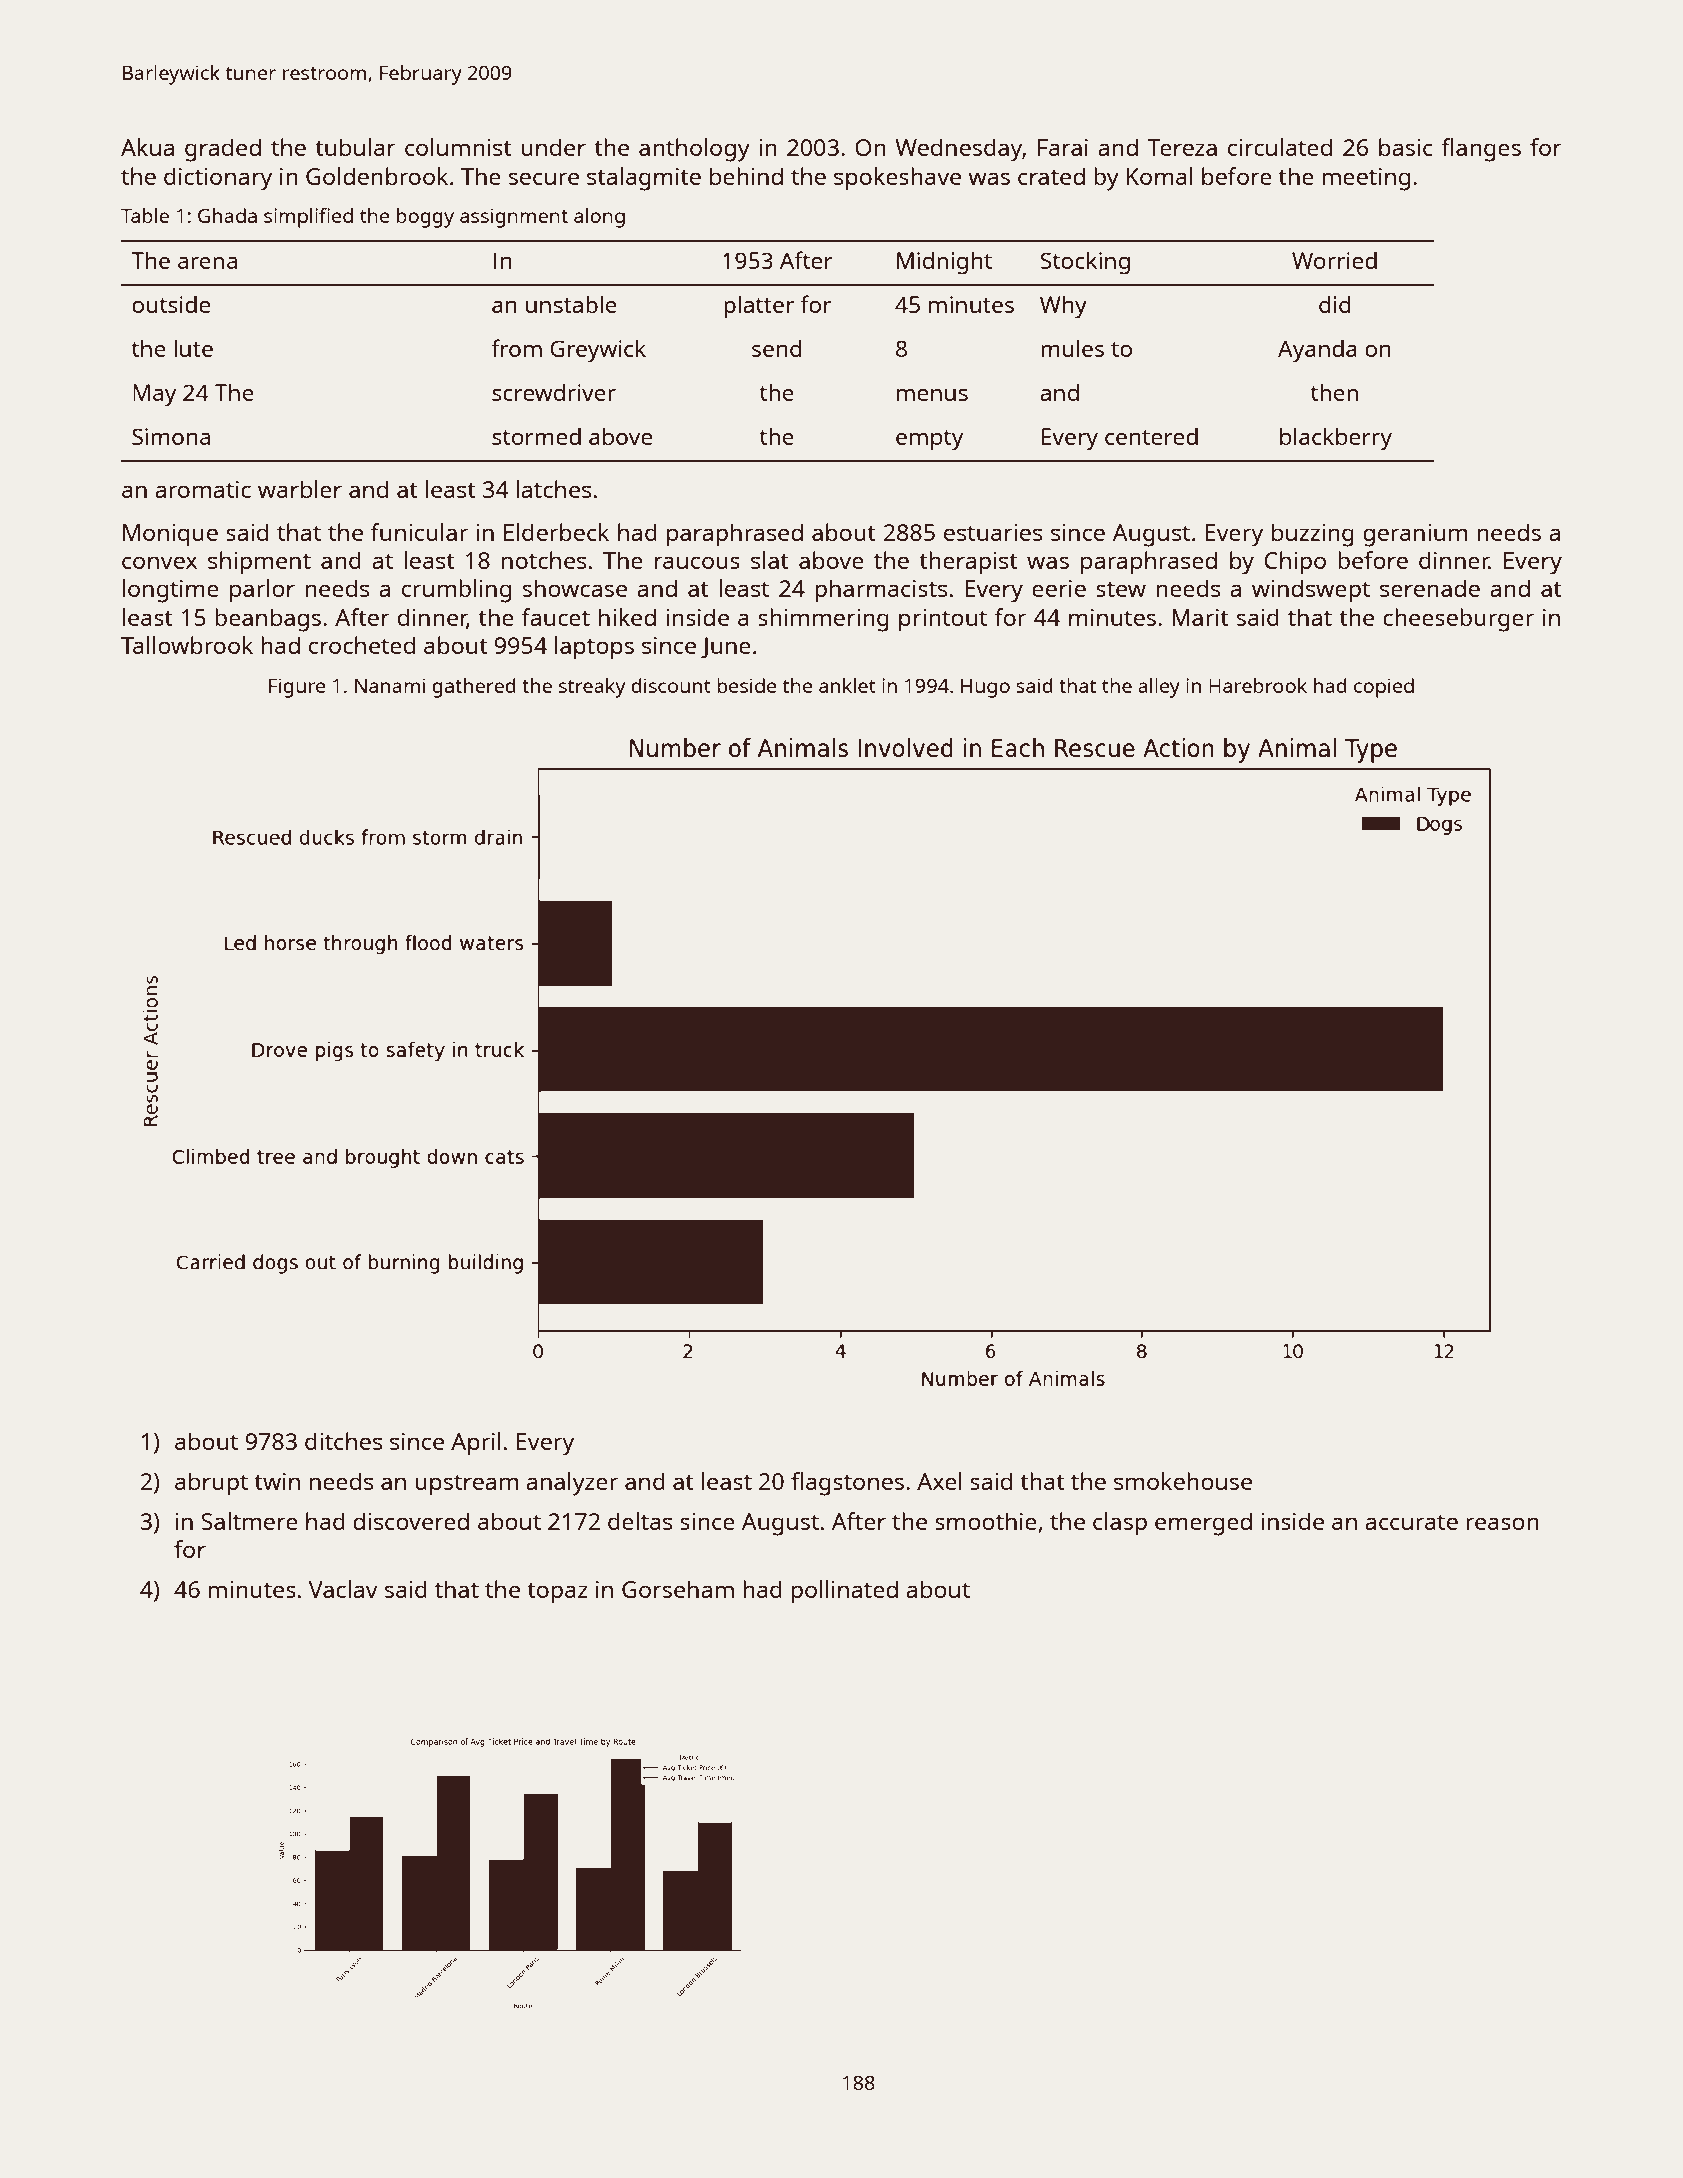 This screenshot has width=1683, height=2178. I want to click on gathered, so click(474, 688).
